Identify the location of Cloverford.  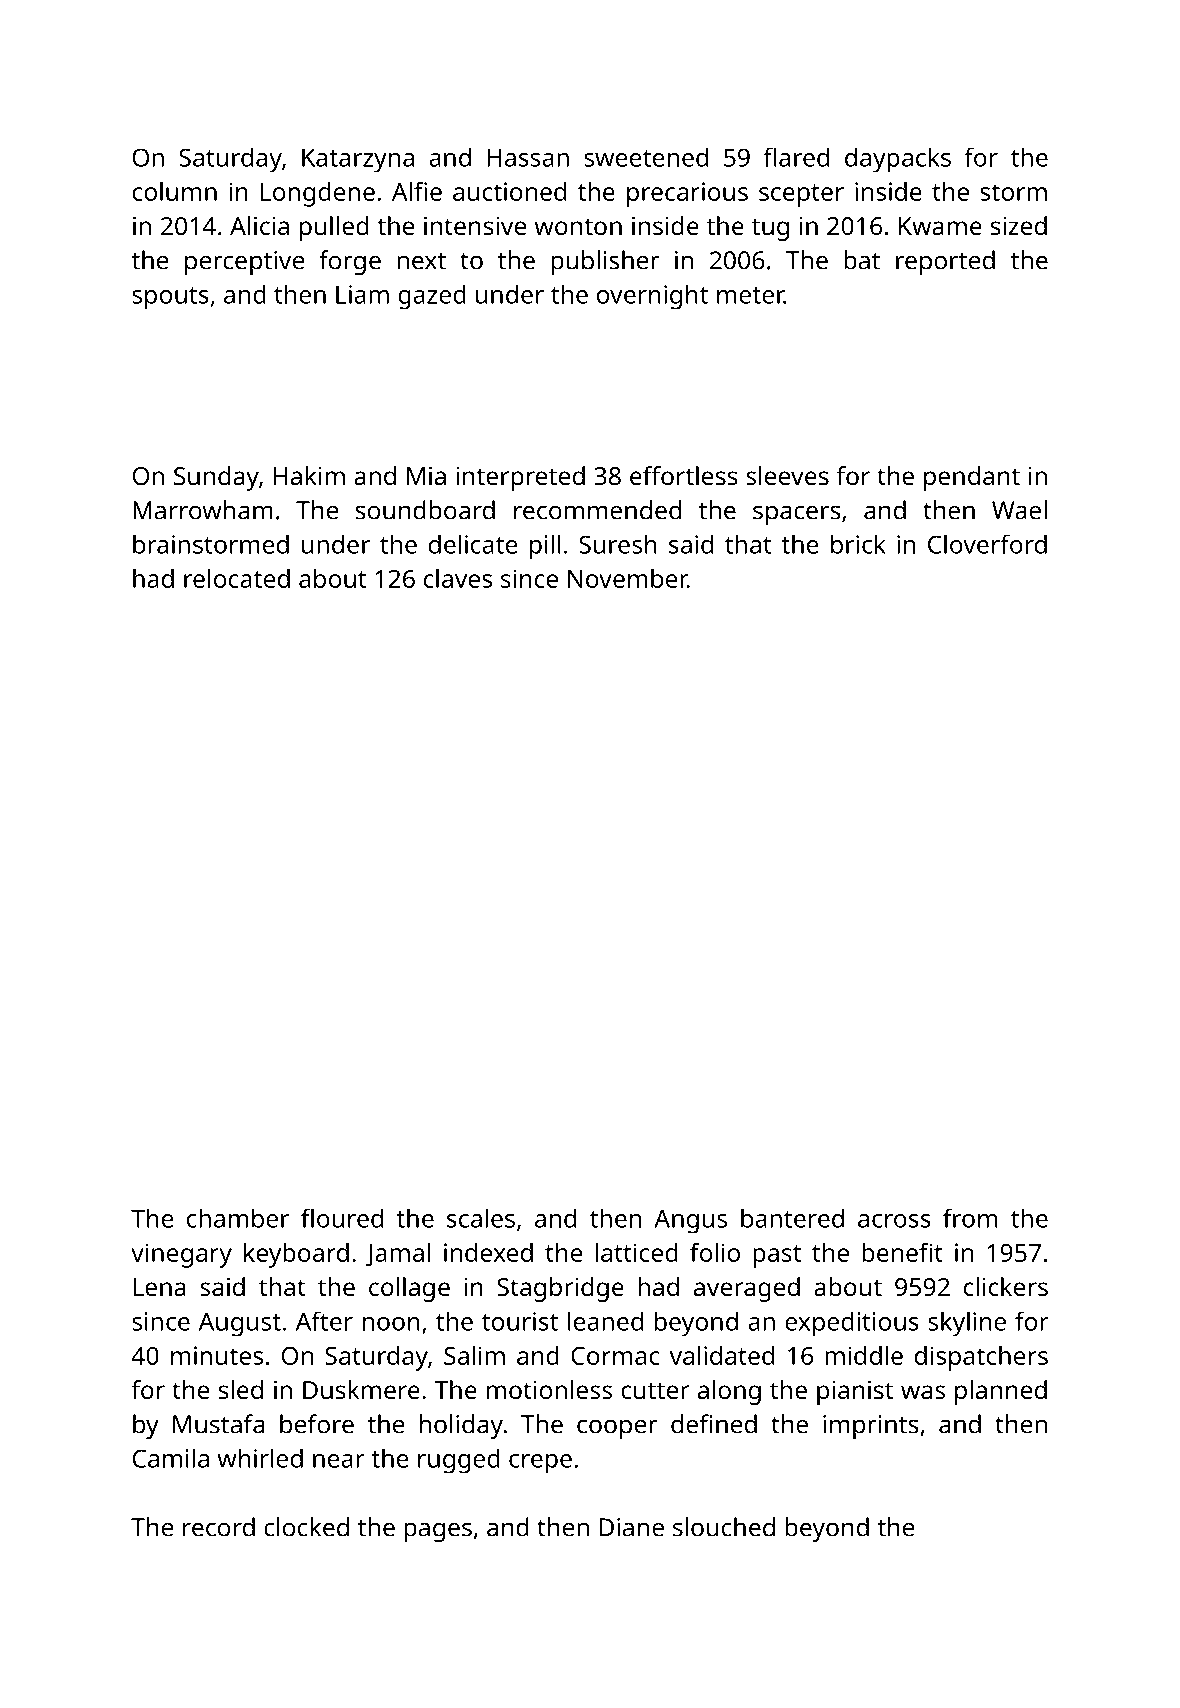
(987, 544).
